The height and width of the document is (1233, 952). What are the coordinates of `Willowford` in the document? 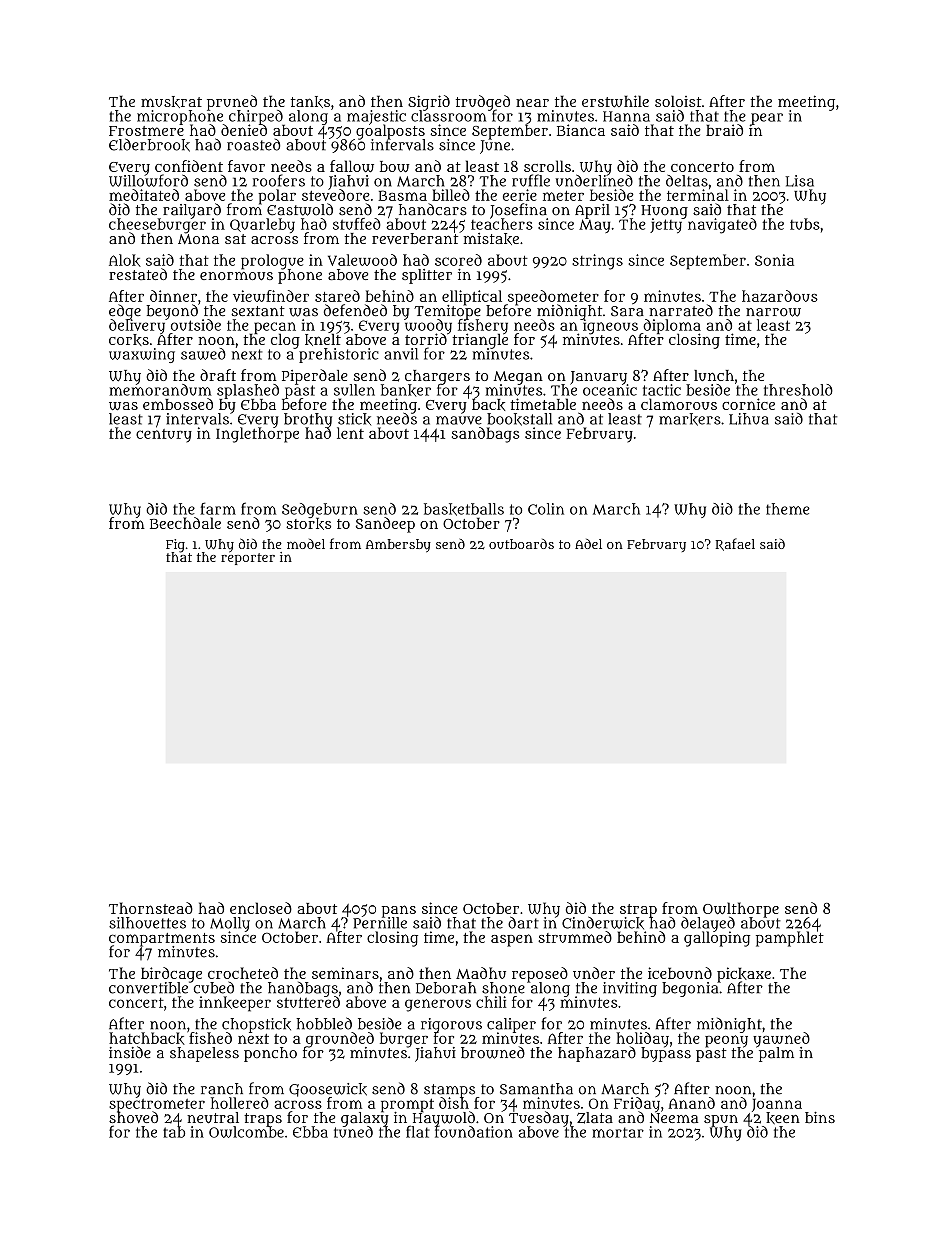 It's located at (148, 181).
